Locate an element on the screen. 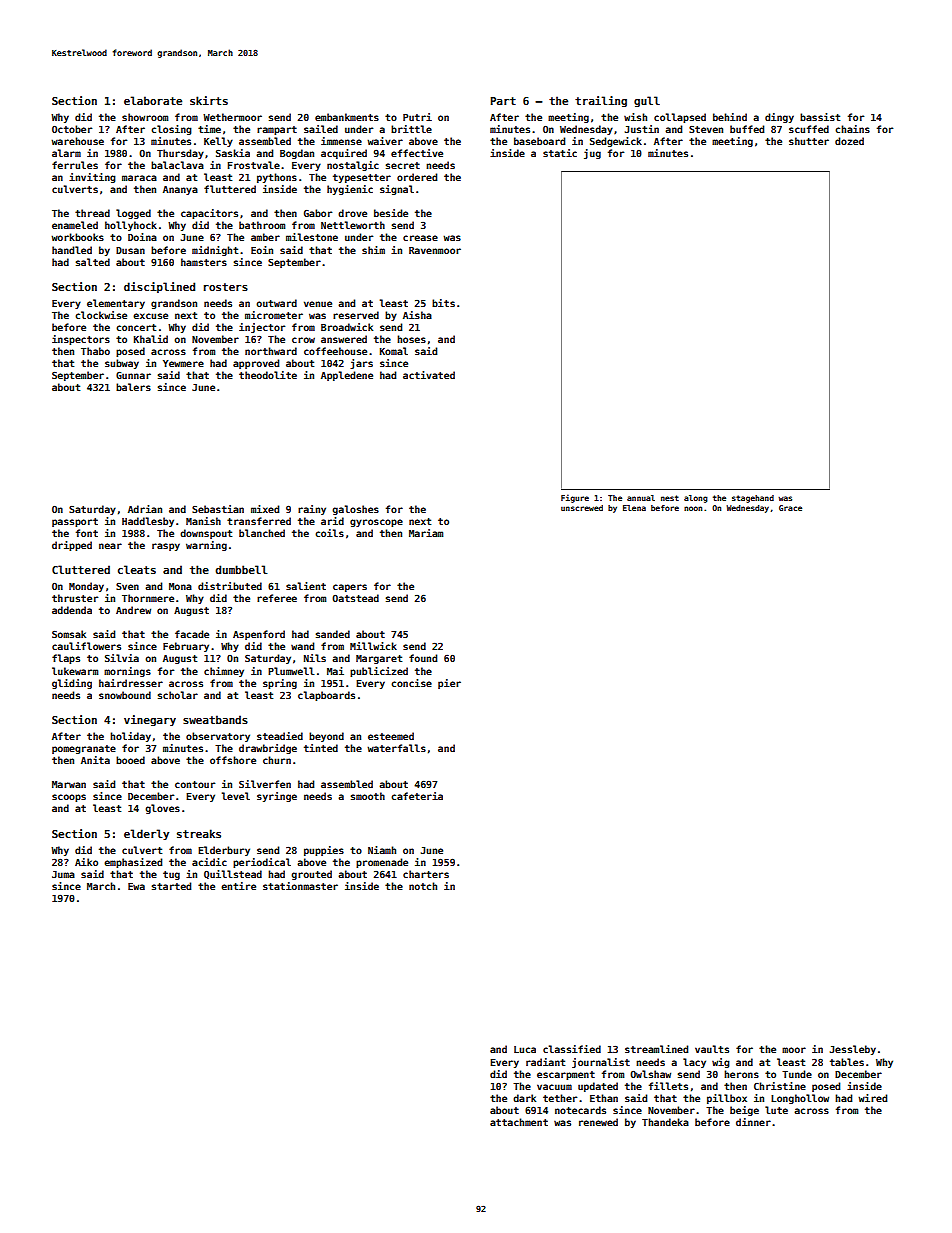  Jessleby is located at coordinates (853, 1050).
